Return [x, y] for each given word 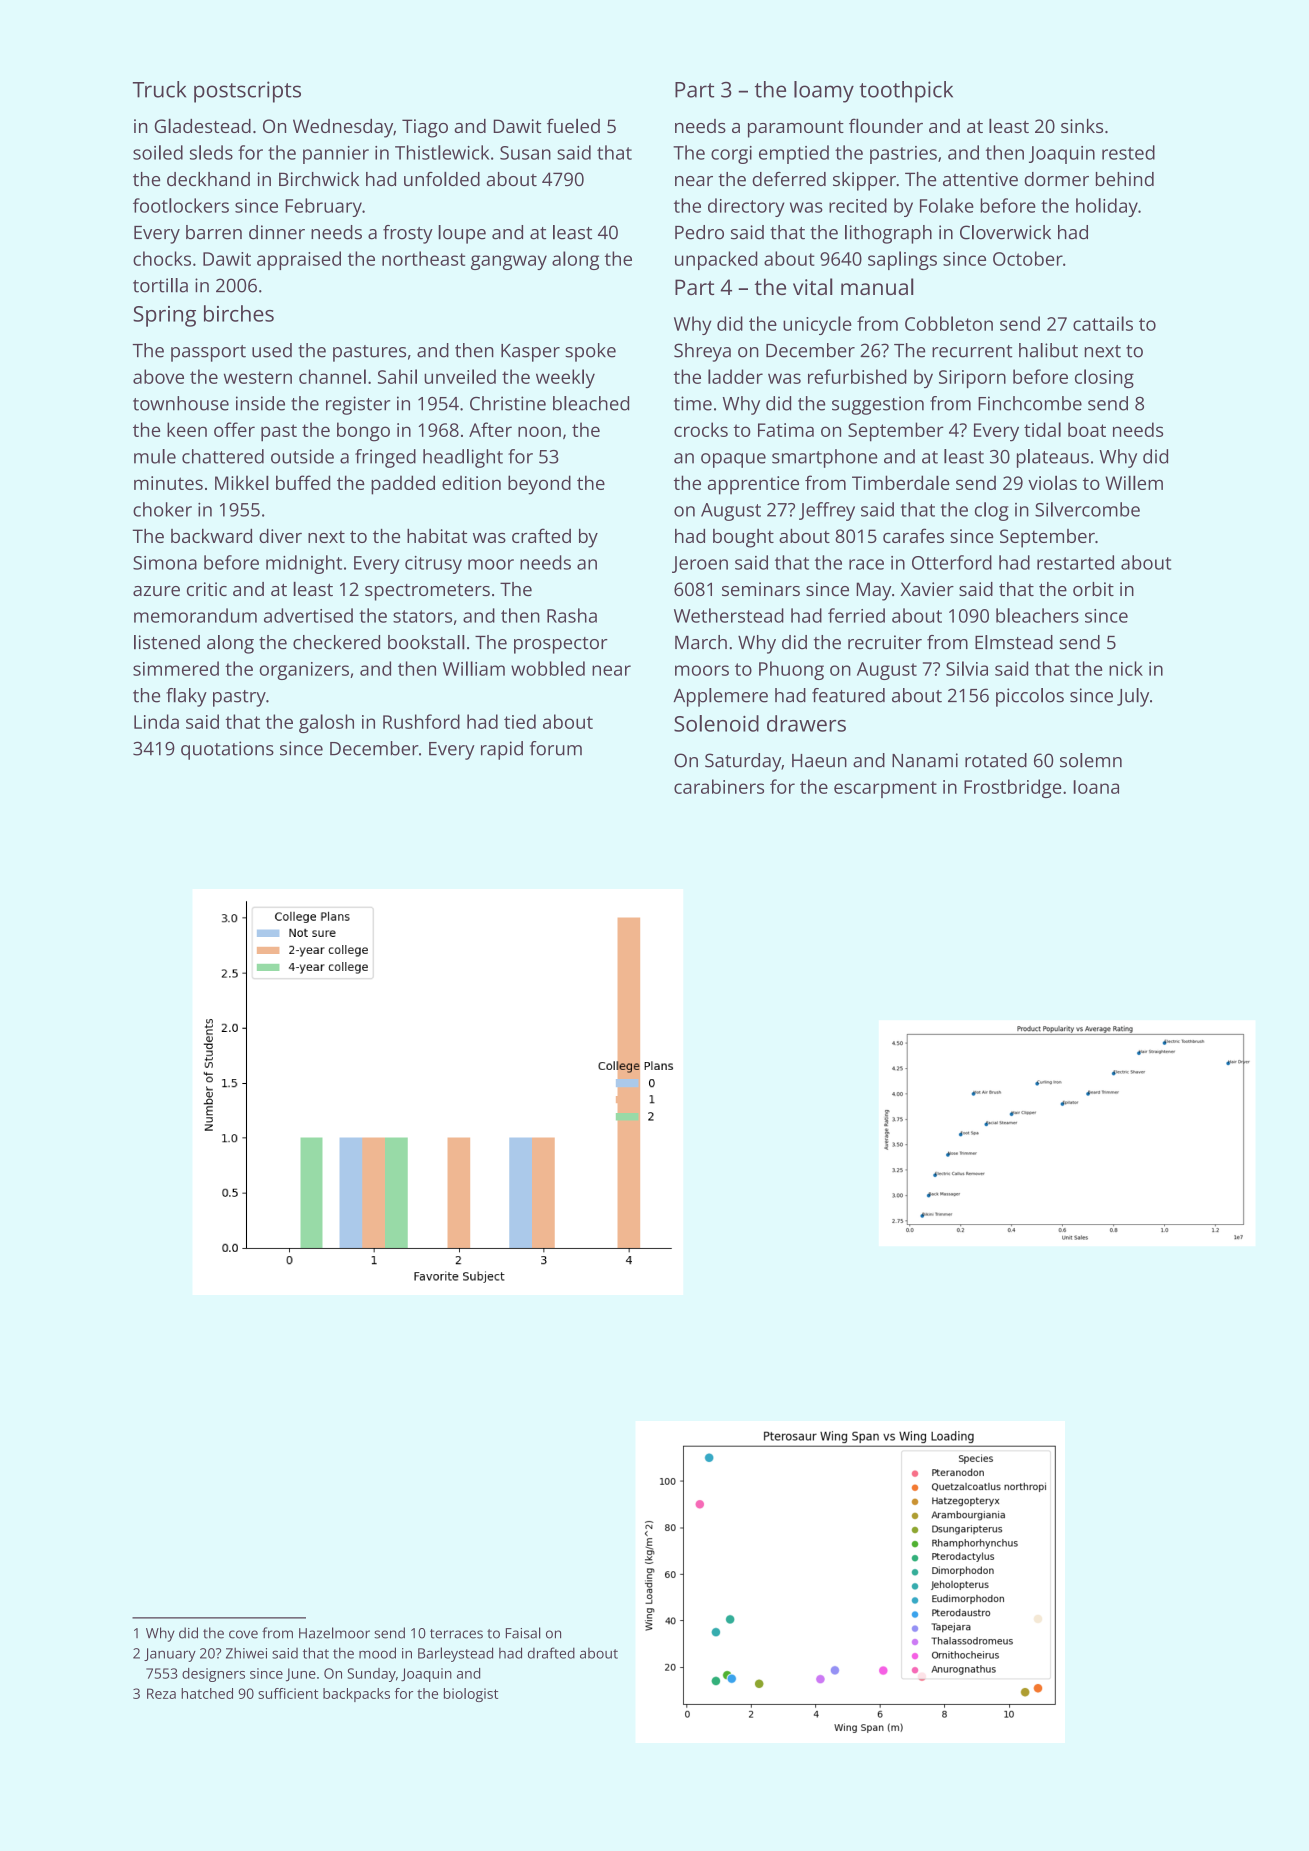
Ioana [1096, 787]
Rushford [421, 721]
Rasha [572, 615]
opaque [733, 460]
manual [877, 286]
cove [243, 1634]
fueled [573, 125]
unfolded [442, 178]
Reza [161, 1693]
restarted [1075, 562]
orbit [1093, 589]
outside [302, 456]
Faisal [523, 1633]
